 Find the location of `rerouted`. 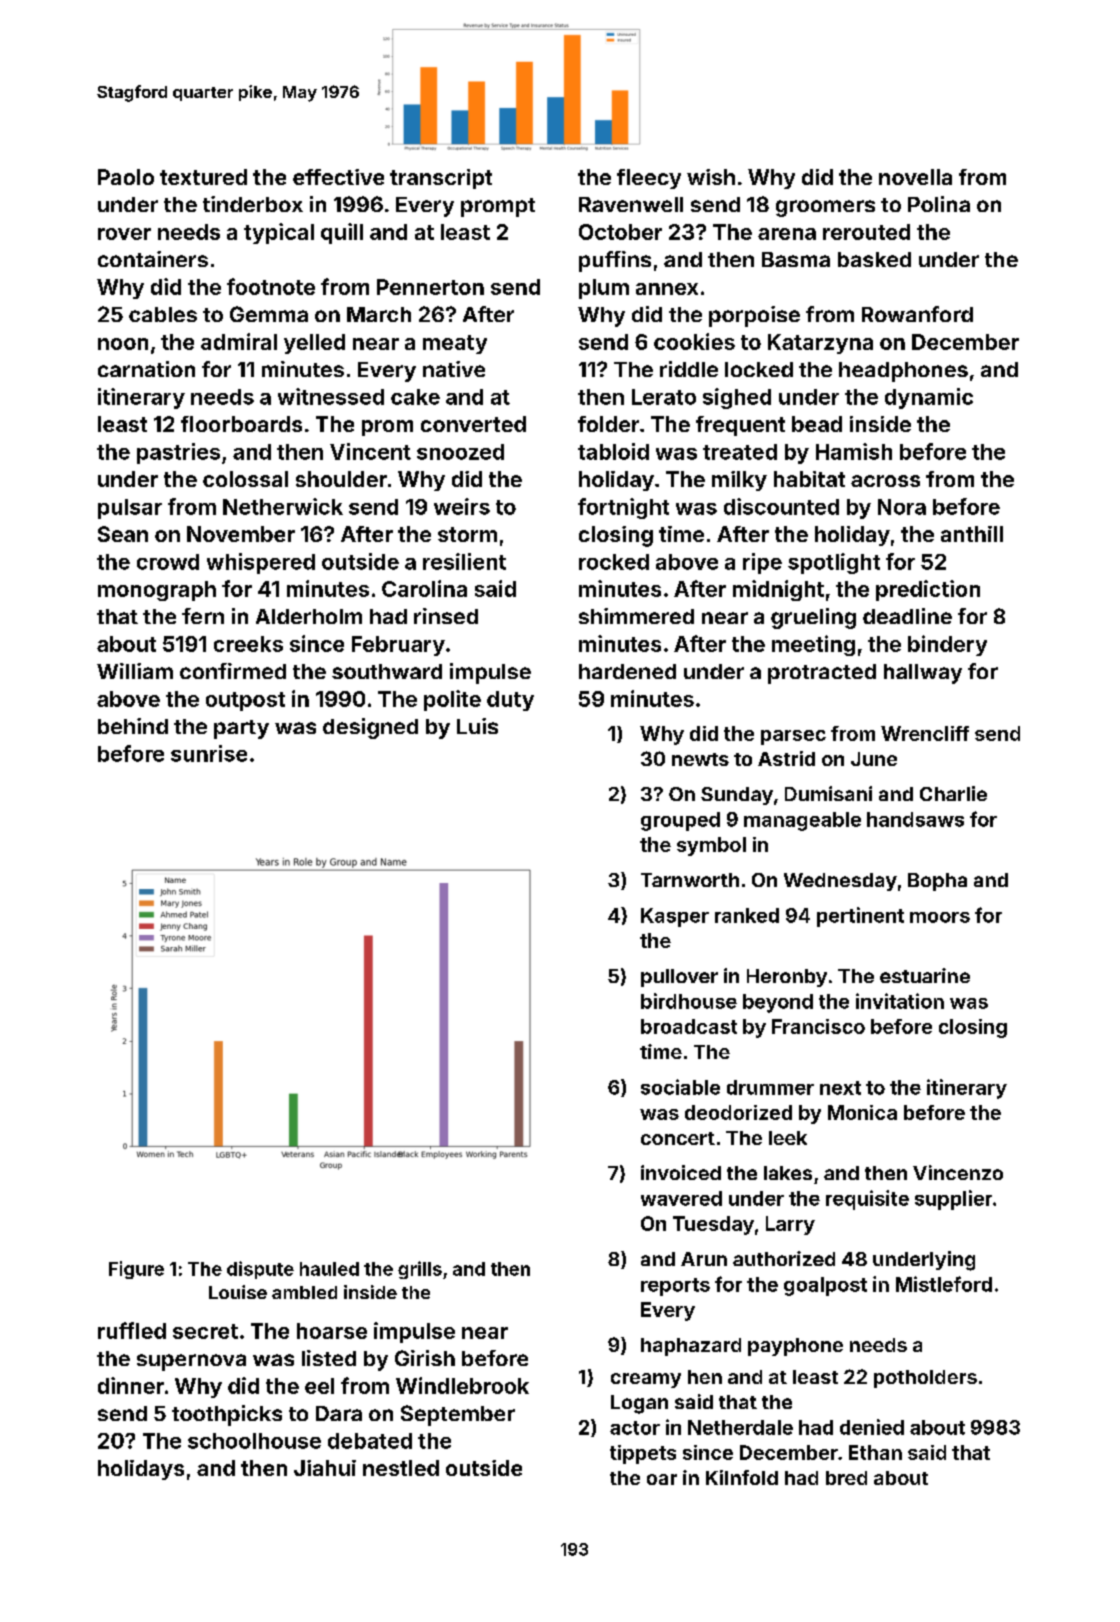

rerouted is located at coordinates (866, 232).
